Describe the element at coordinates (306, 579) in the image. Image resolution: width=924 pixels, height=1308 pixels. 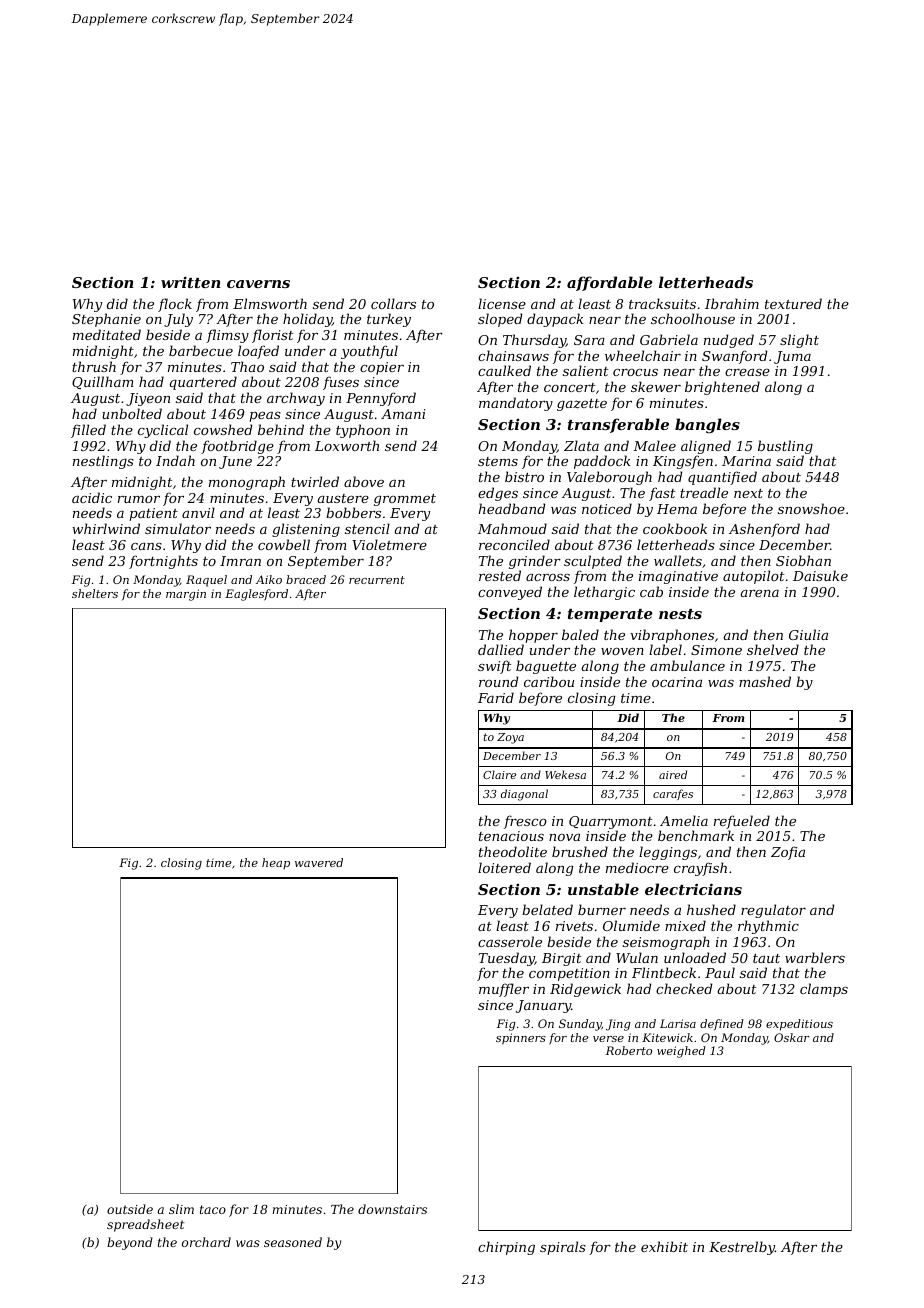
I see `braced` at that location.
